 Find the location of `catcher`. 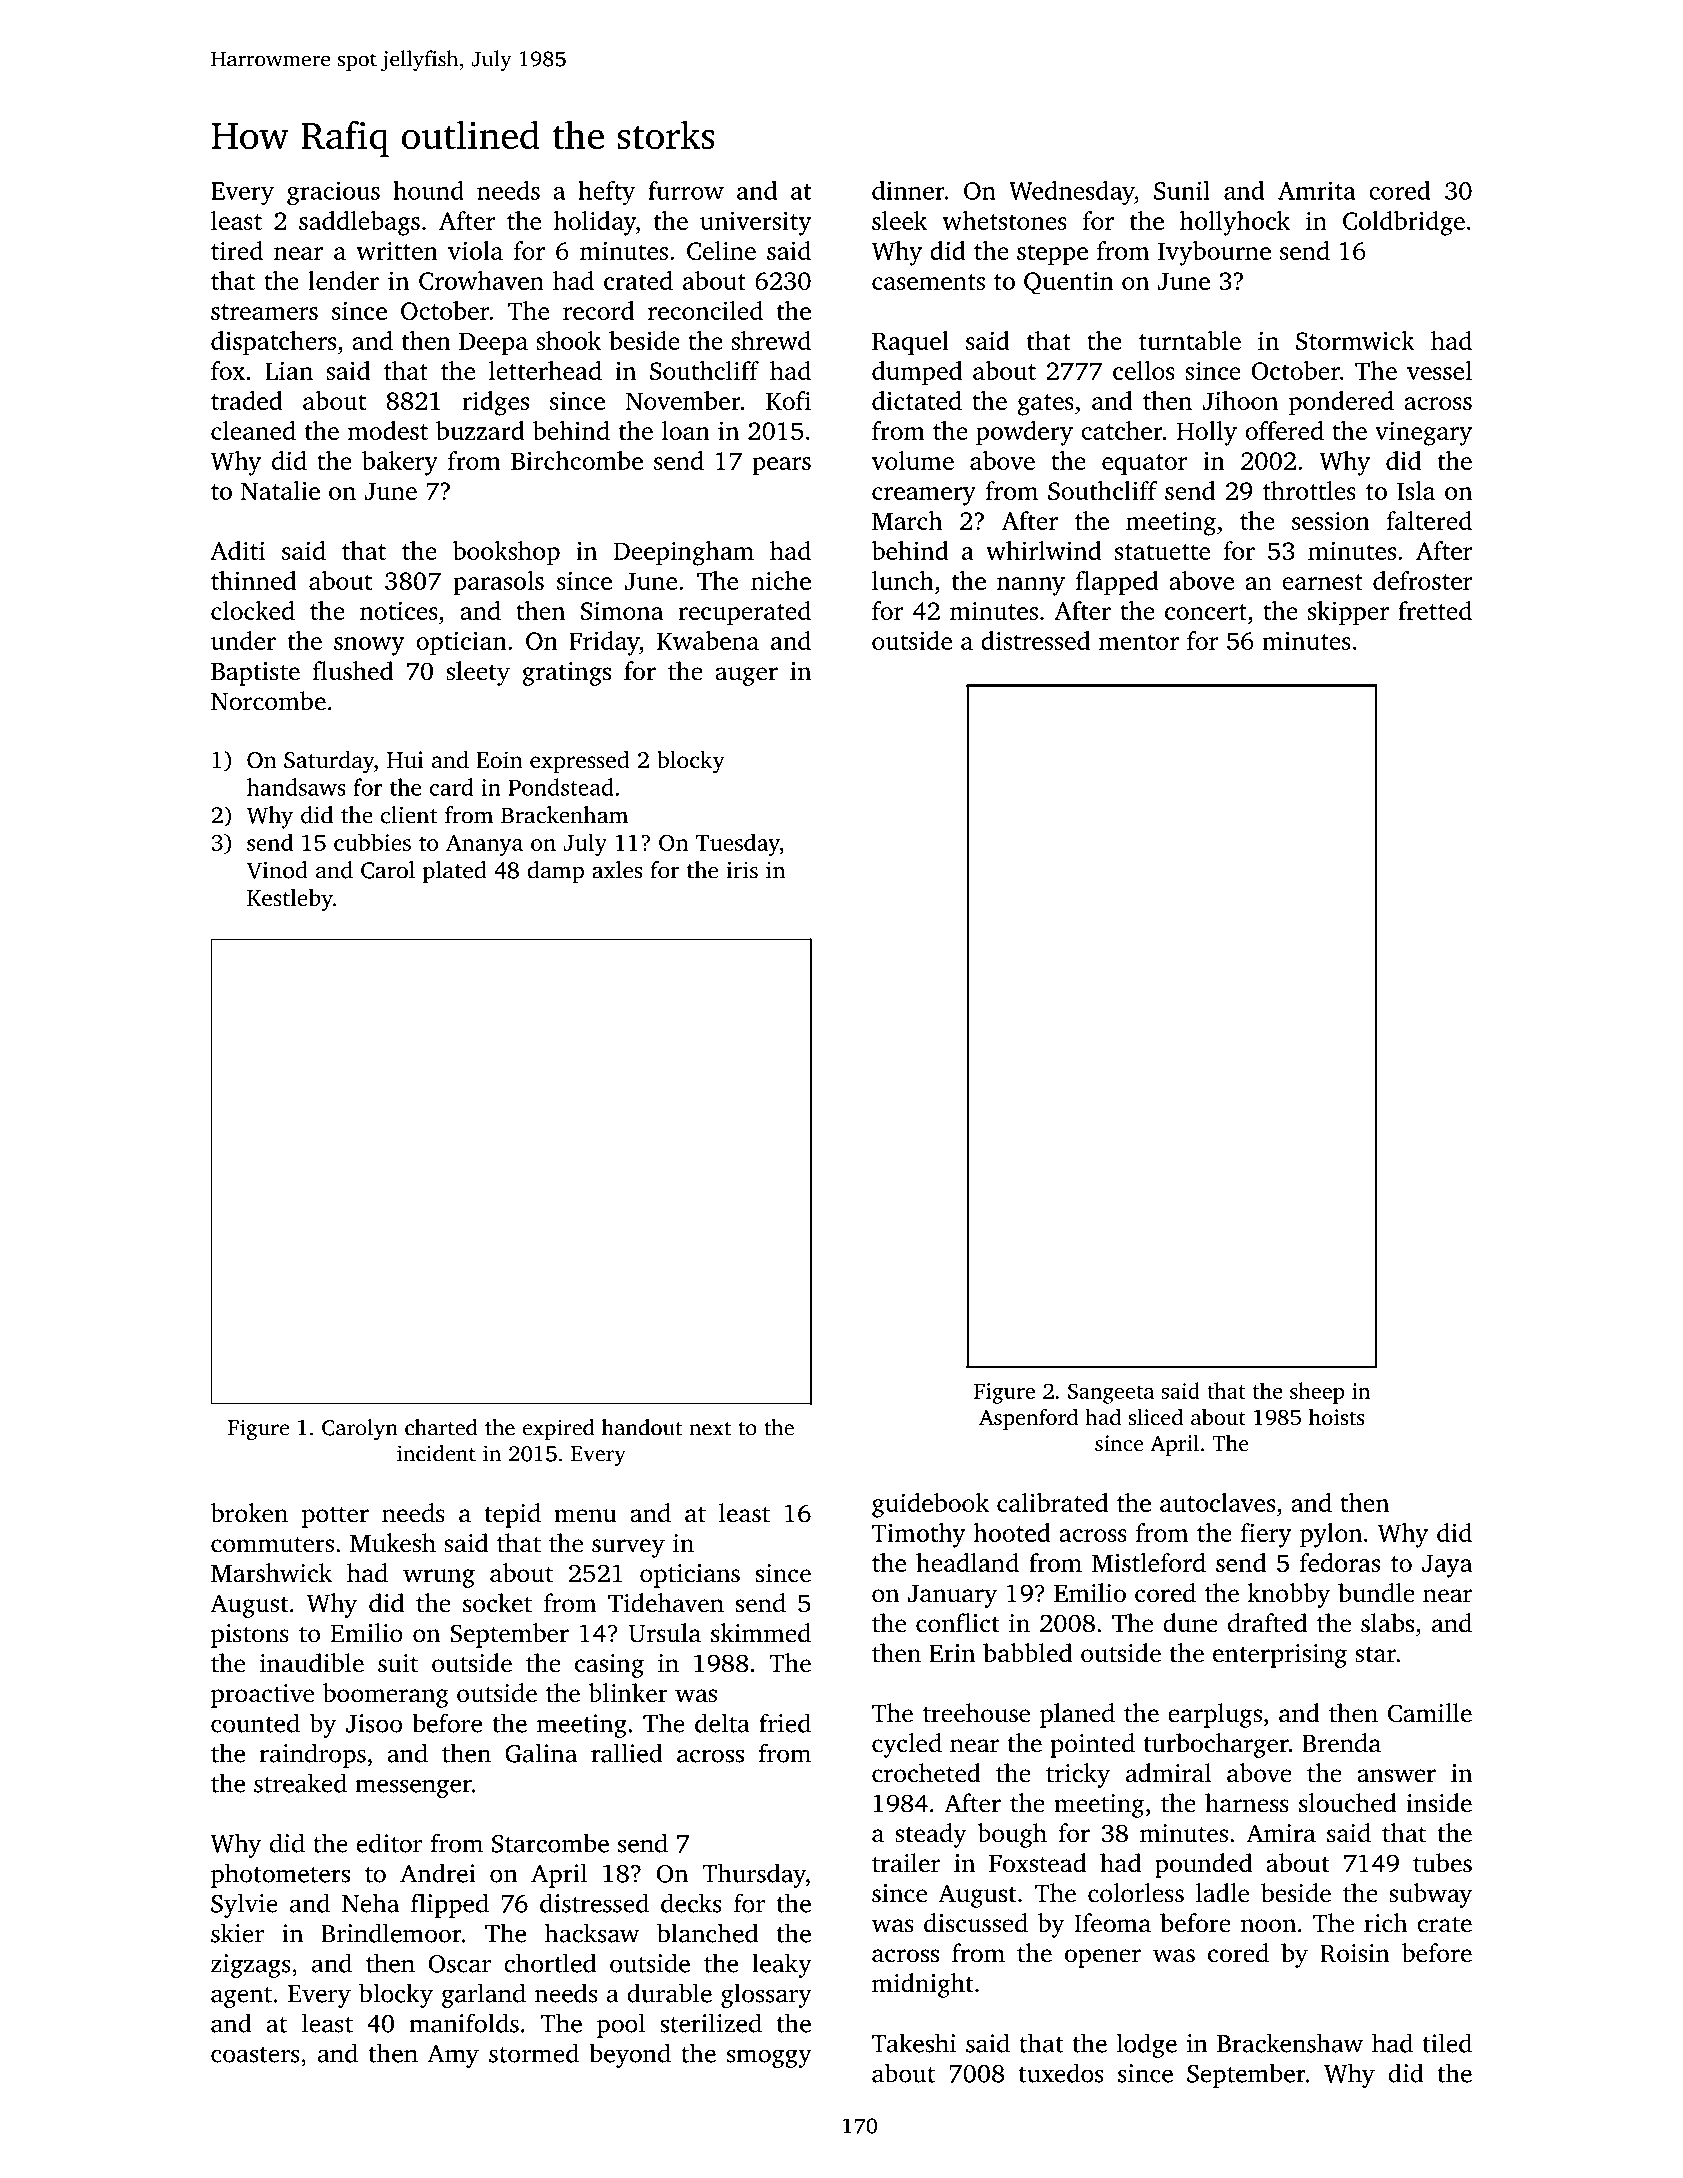

catcher is located at coordinates (1122, 430).
